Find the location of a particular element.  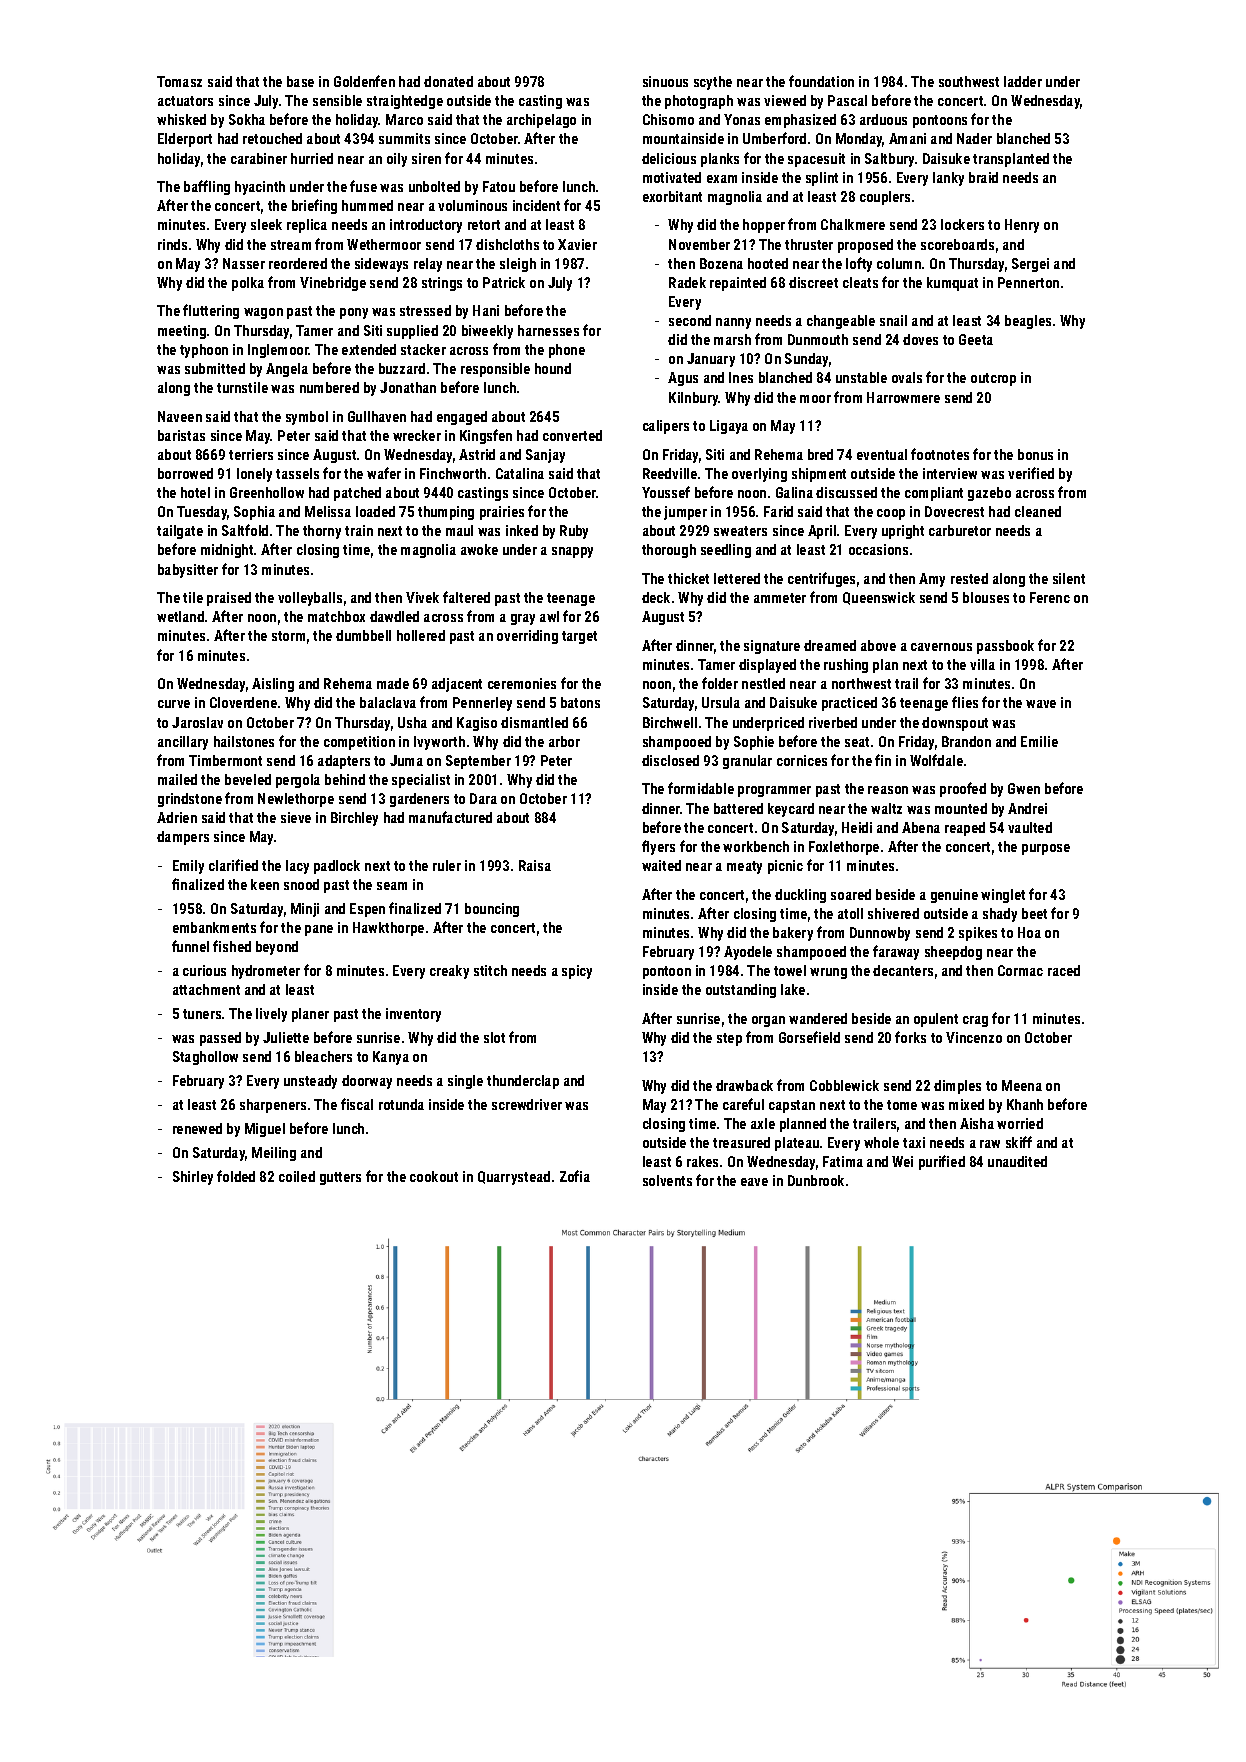

dismantled is located at coordinates (534, 722).
